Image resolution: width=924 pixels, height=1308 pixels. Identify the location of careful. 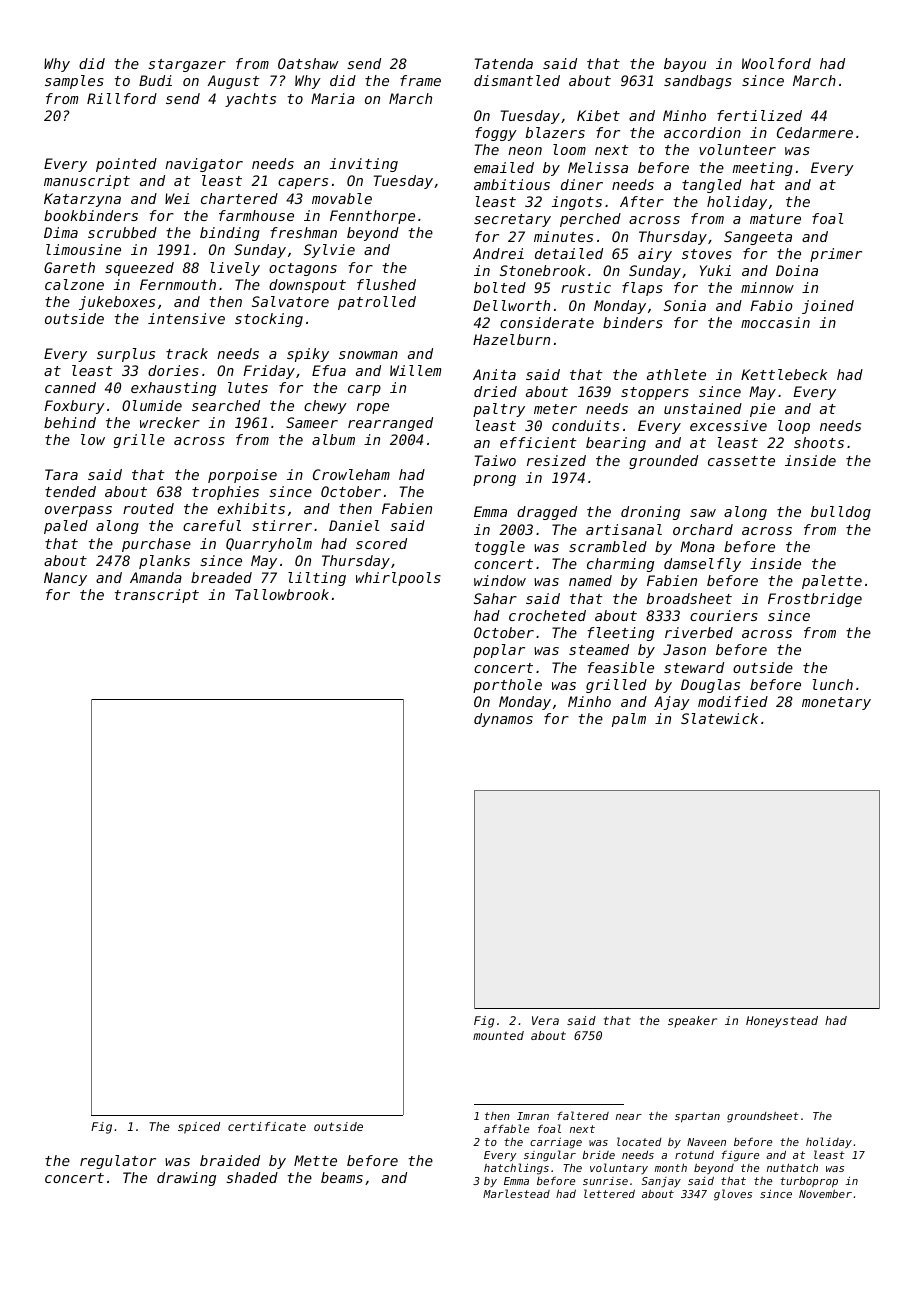
(212, 525).
